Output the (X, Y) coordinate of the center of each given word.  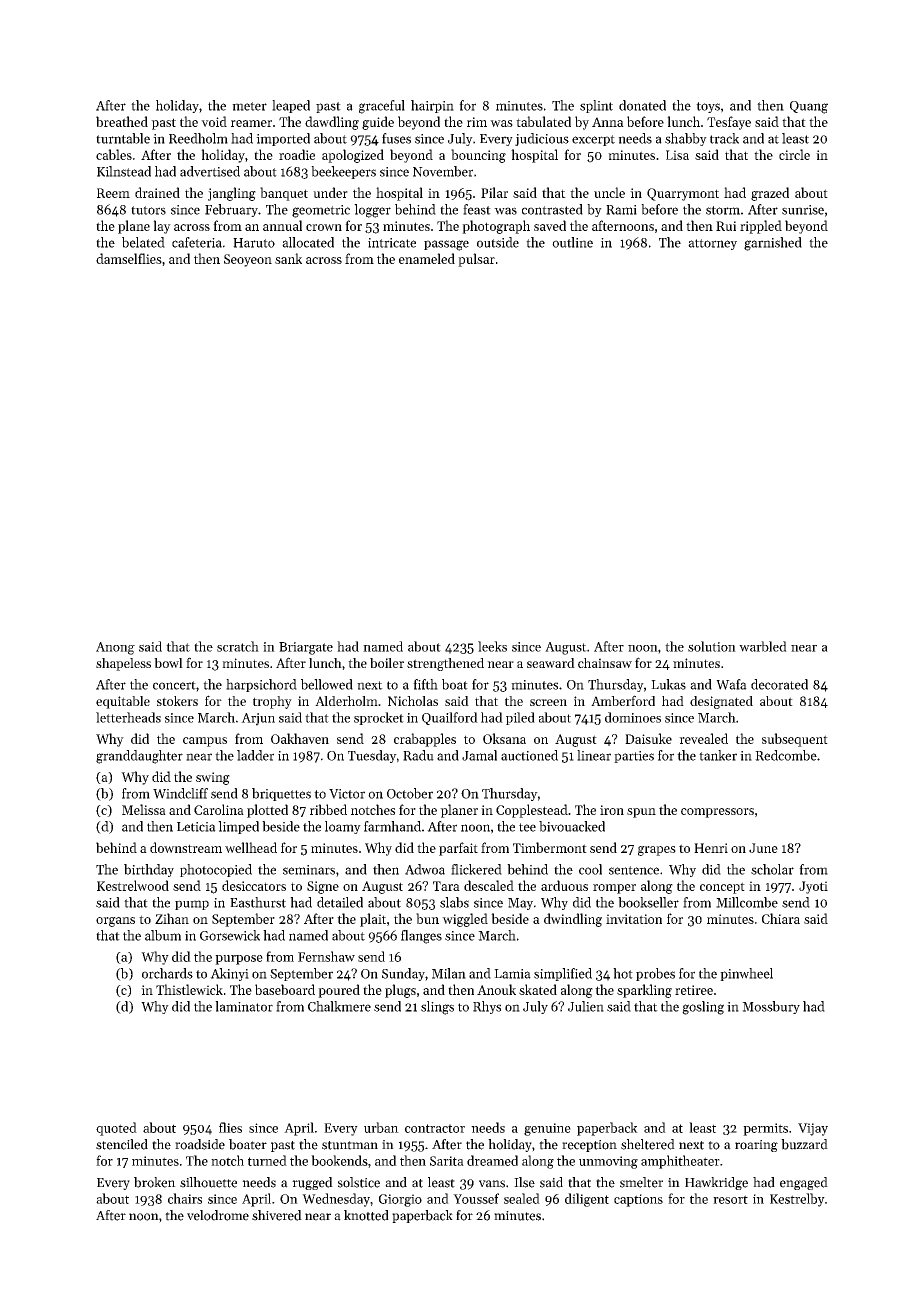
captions (638, 1200)
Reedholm (198, 138)
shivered (277, 1215)
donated (642, 105)
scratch (238, 646)
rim (477, 122)
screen (548, 702)
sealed (522, 1198)
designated (721, 702)
